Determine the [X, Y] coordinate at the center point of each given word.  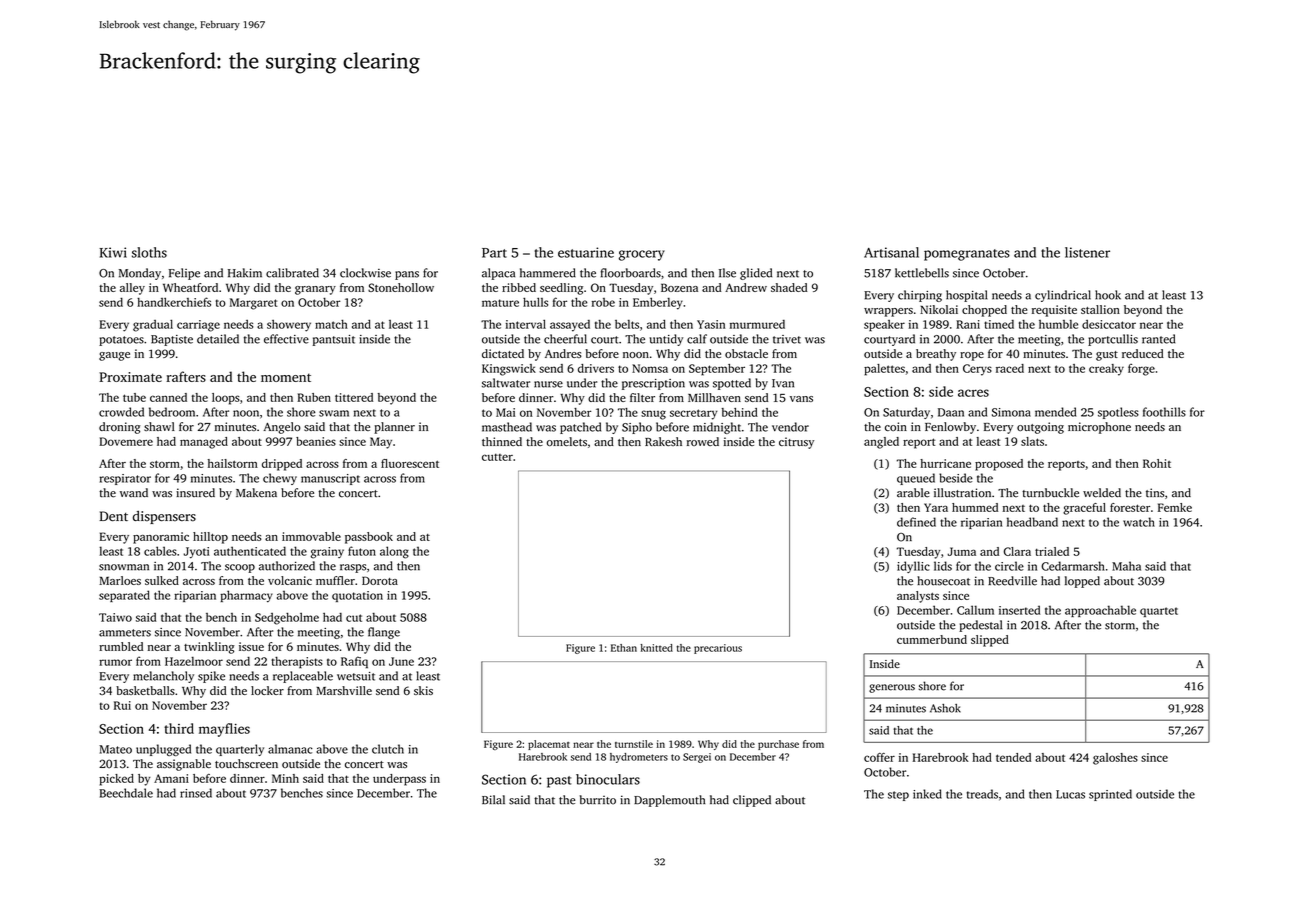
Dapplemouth [669, 801]
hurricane [945, 463]
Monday [140, 274]
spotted [732, 384]
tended [1013, 757]
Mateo [115, 749]
